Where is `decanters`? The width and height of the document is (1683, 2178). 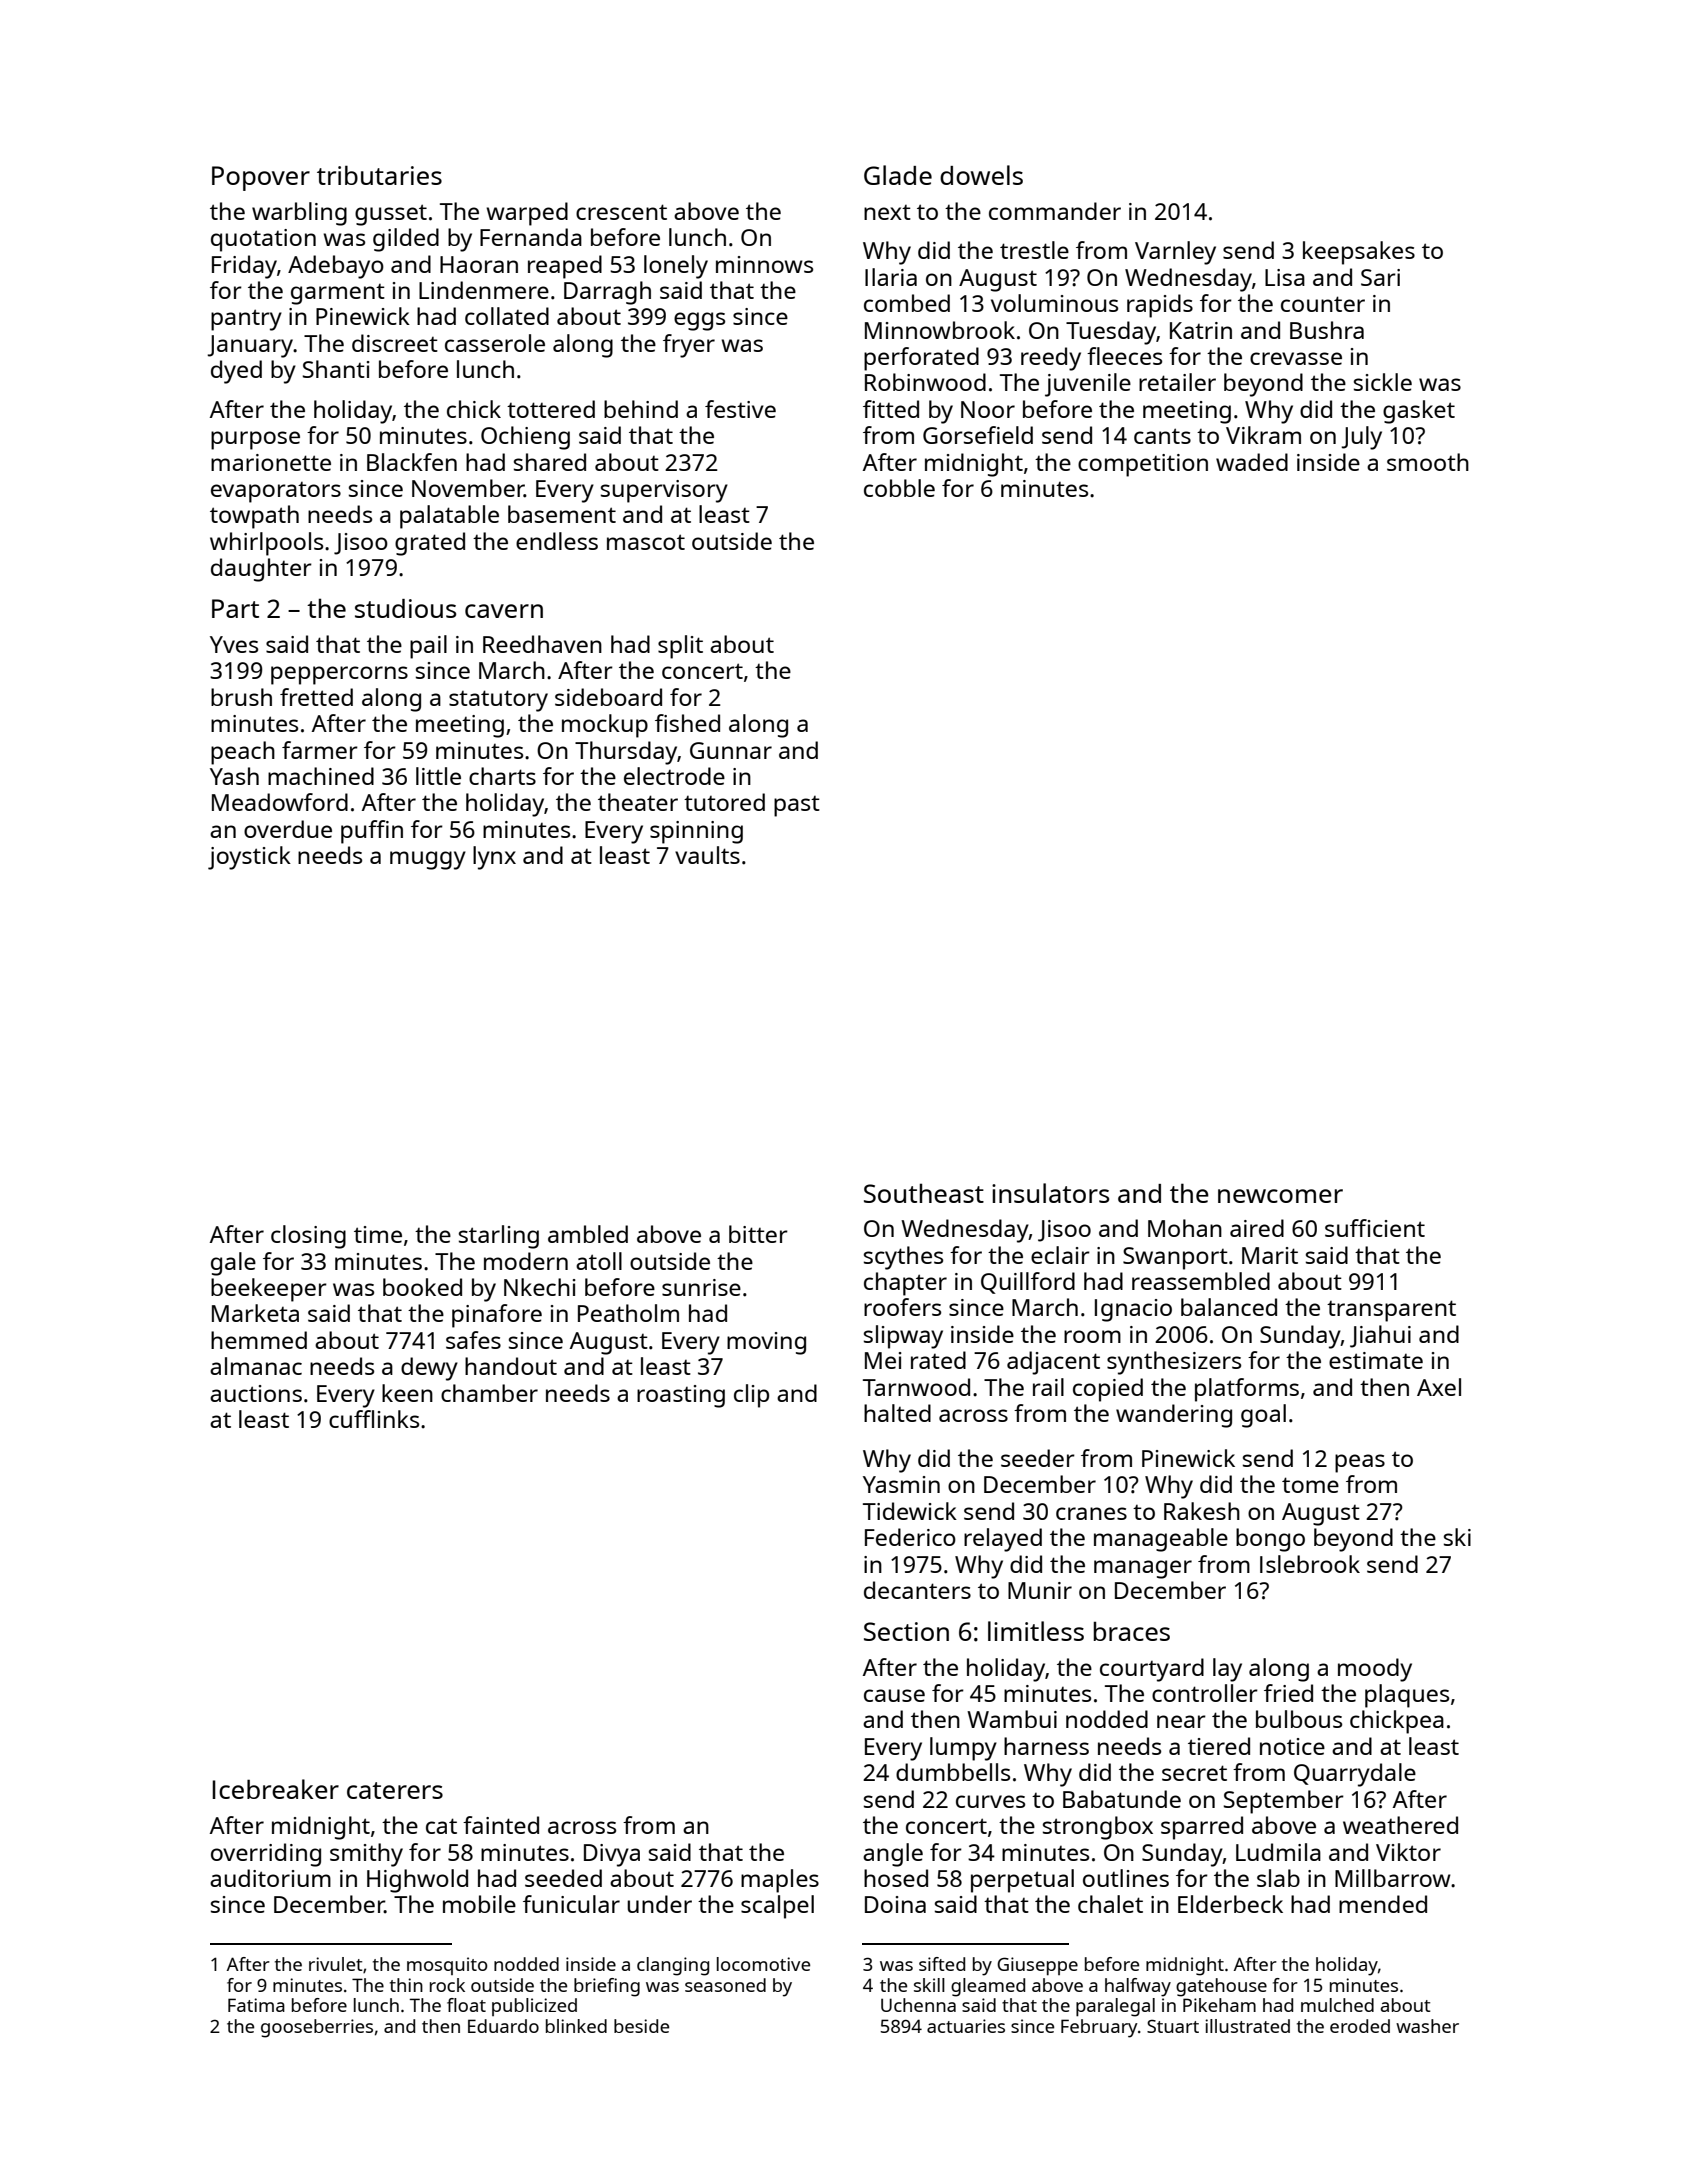 decanters is located at coordinates (917, 1590).
